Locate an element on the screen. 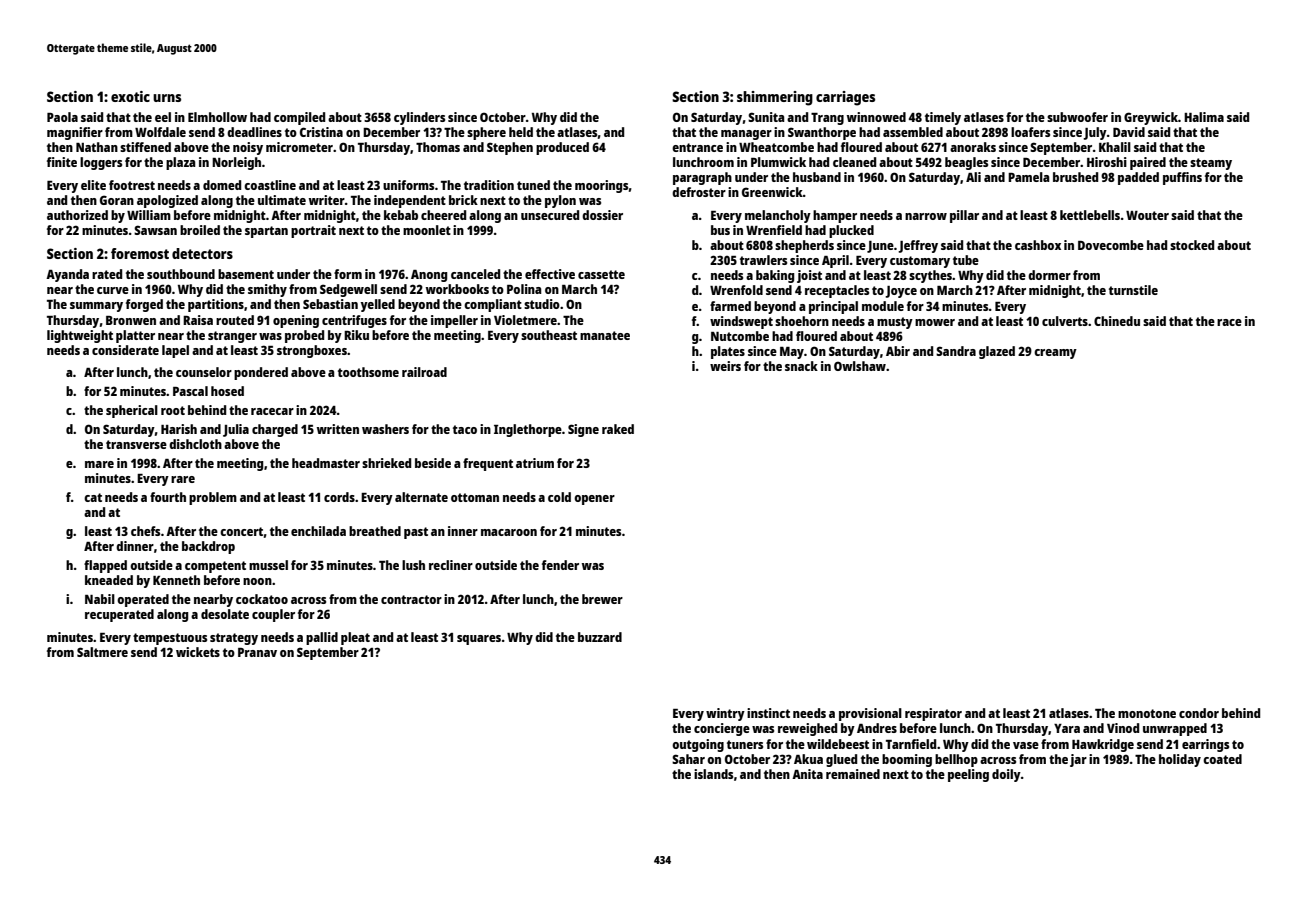 The image size is (1308, 924). Saltmere is located at coordinates (102, 652).
